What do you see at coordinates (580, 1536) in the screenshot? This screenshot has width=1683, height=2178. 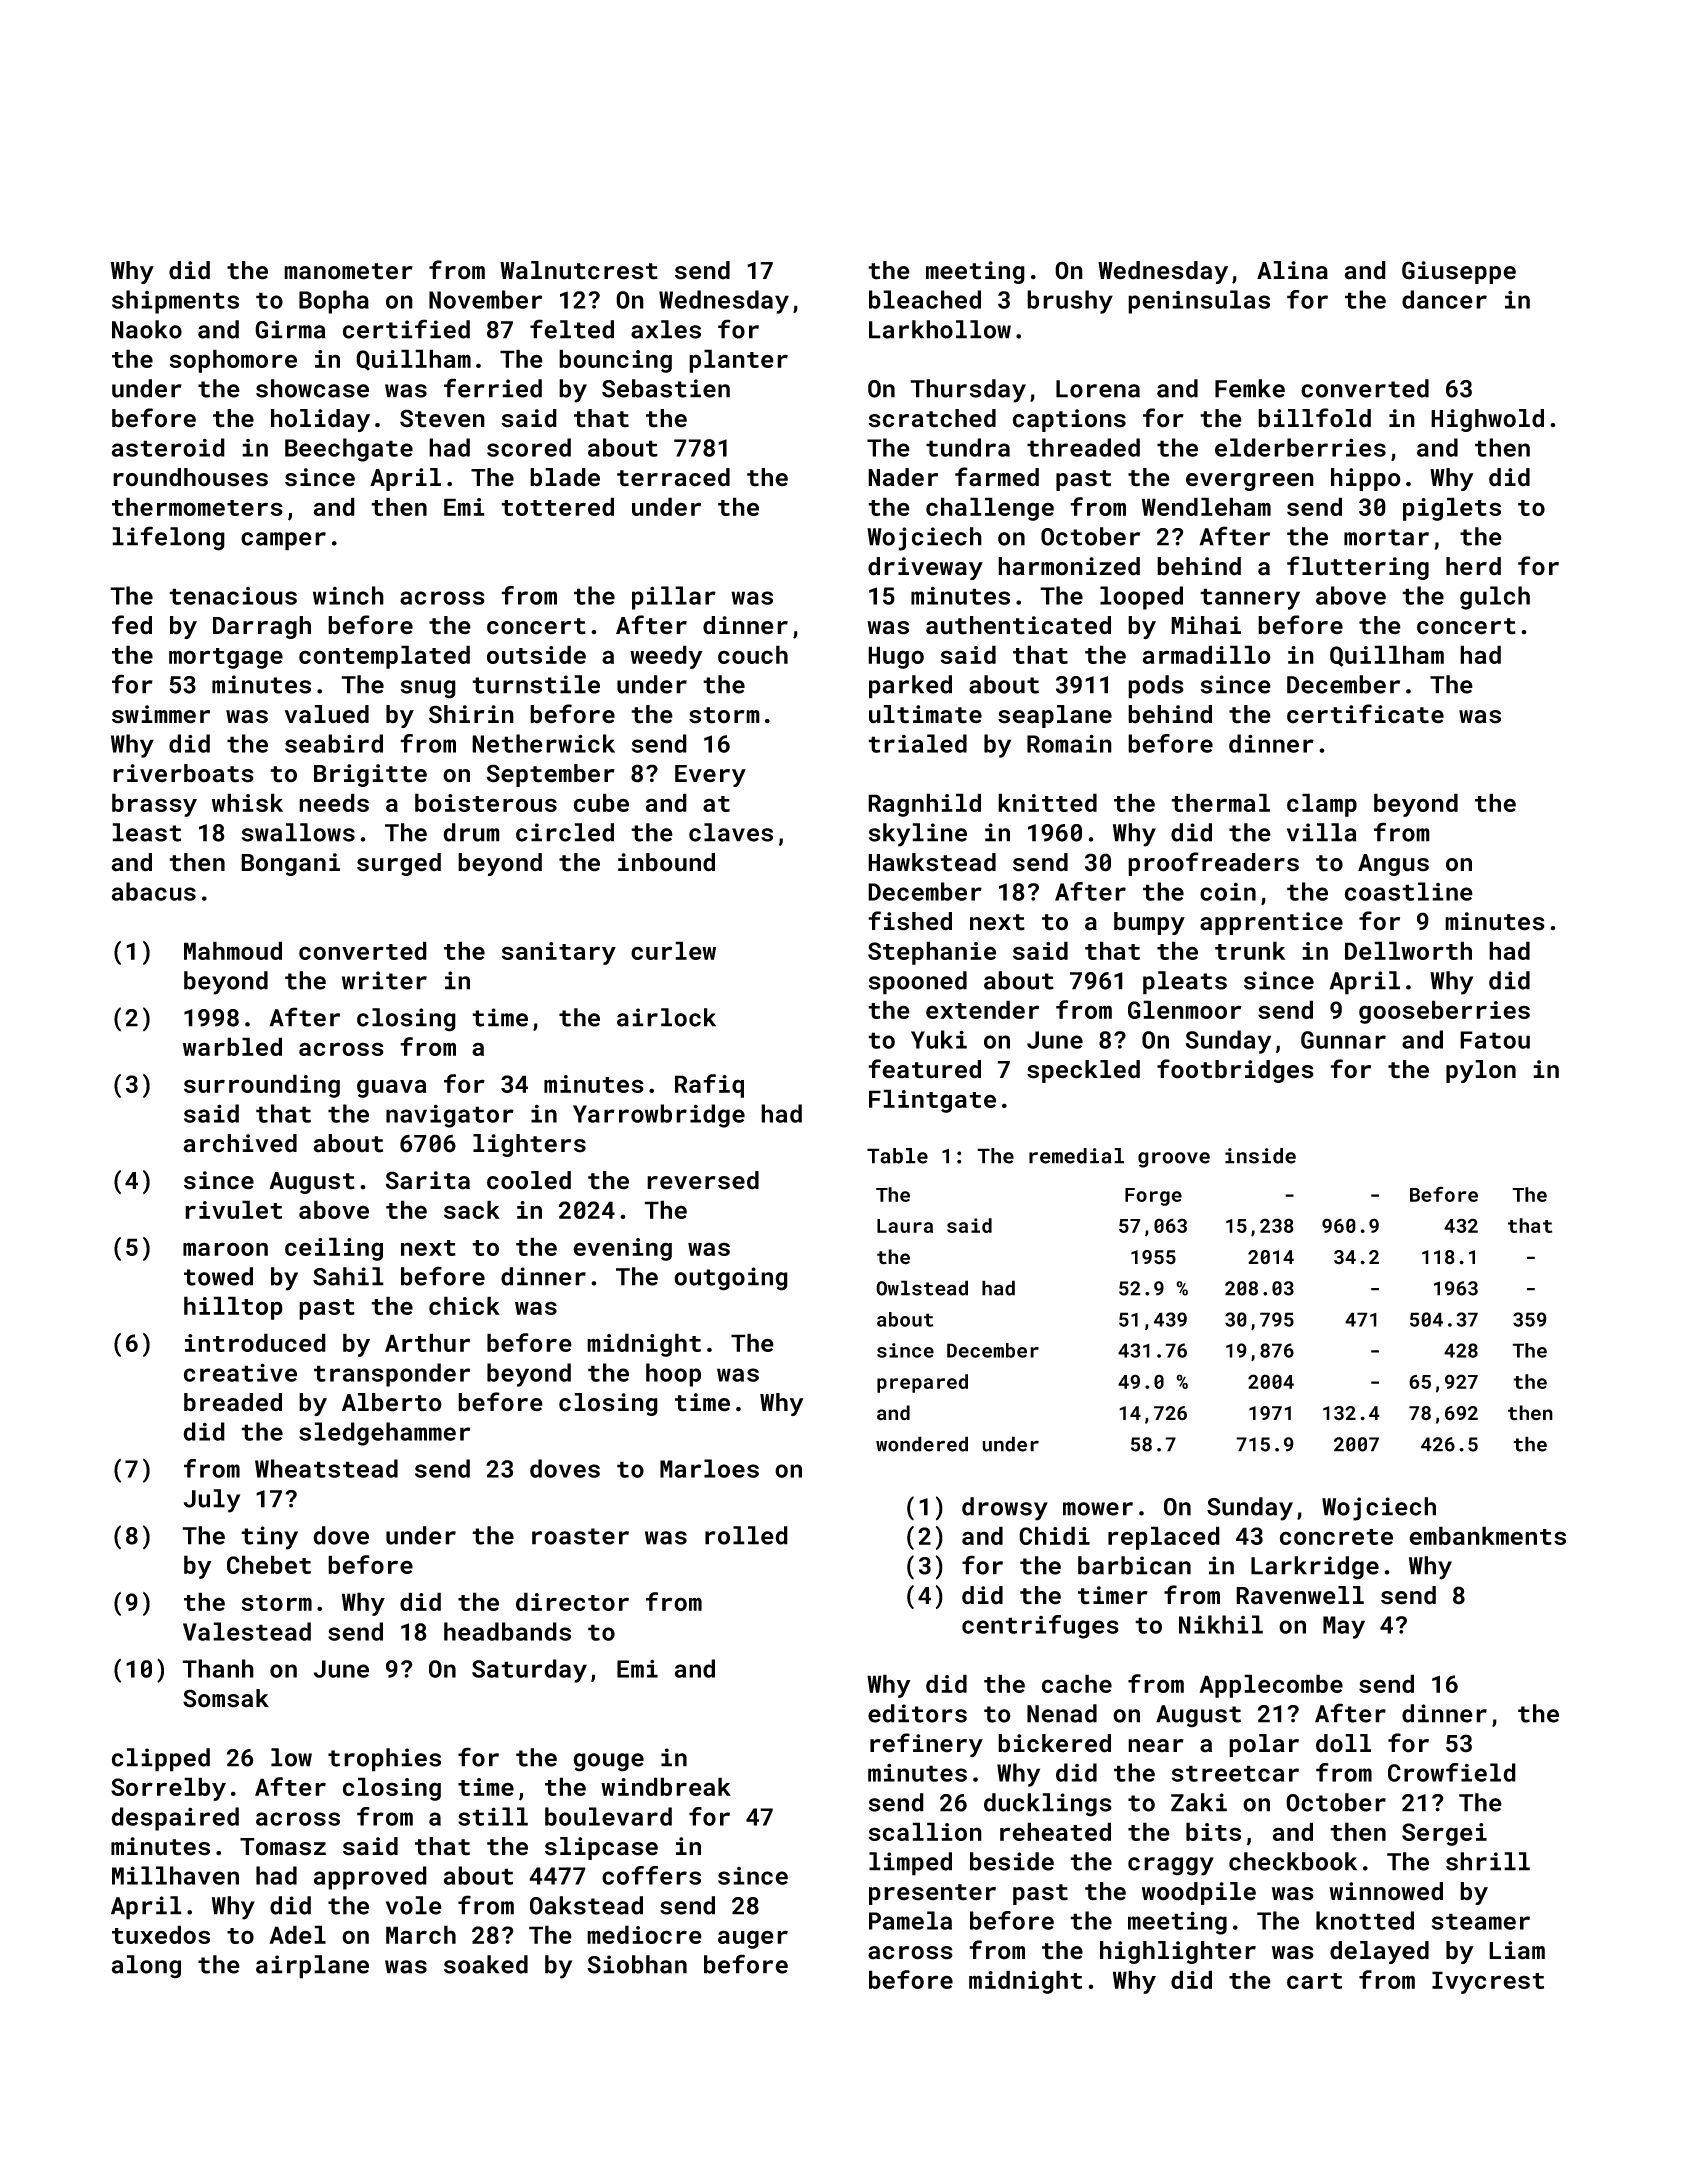 I see `roaster` at bounding box center [580, 1536].
